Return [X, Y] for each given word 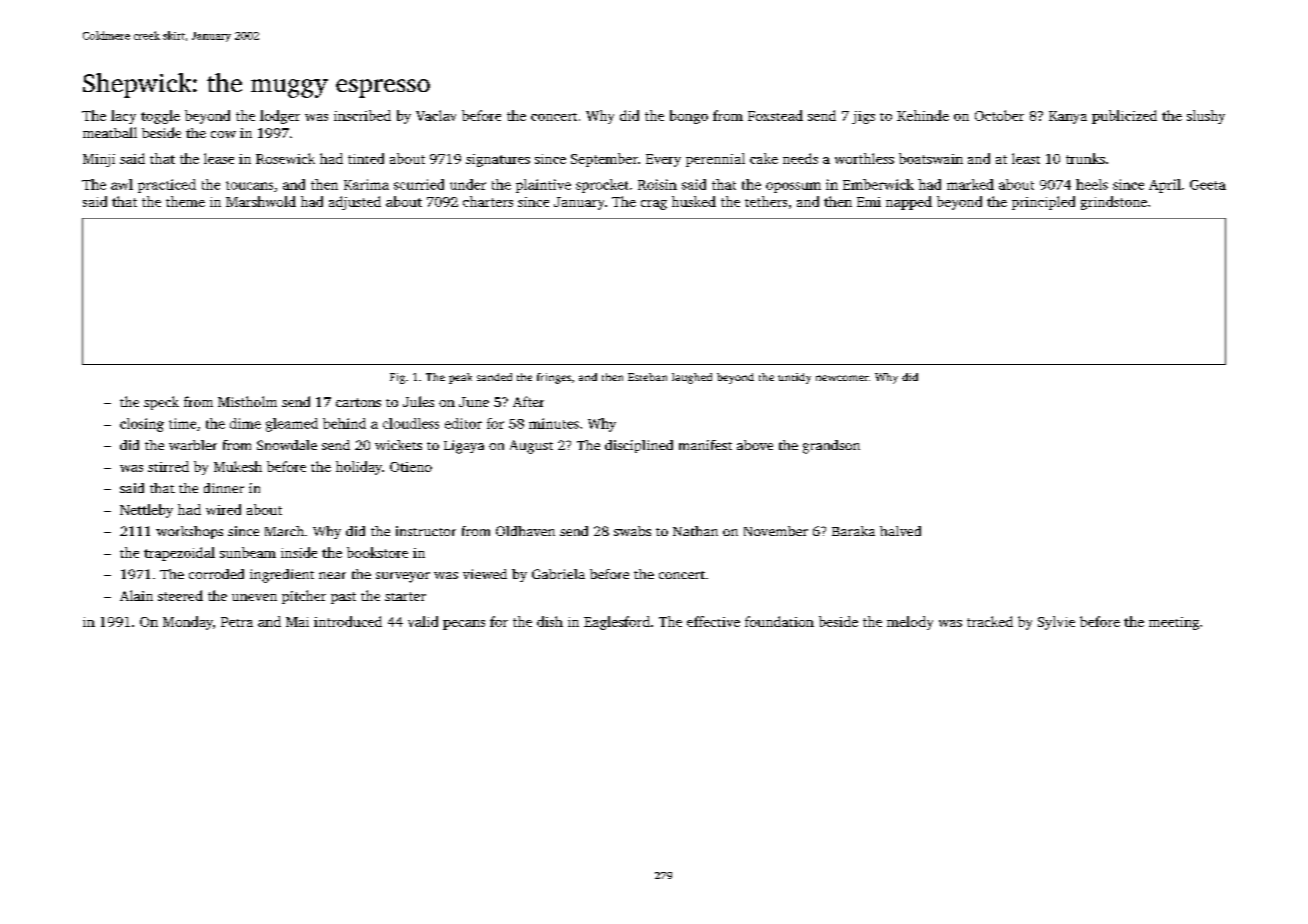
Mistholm [247, 401]
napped [909, 203]
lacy [123, 117]
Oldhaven [525, 531]
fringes [554, 378]
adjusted [355, 203]
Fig [397, 378]
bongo [689, 117]
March [284, 531]
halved [900, 531]
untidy [794, 378]
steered [180, 595]
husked [694, 201]
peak [460, 378]
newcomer [842, 378]
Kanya [1068, 117]
